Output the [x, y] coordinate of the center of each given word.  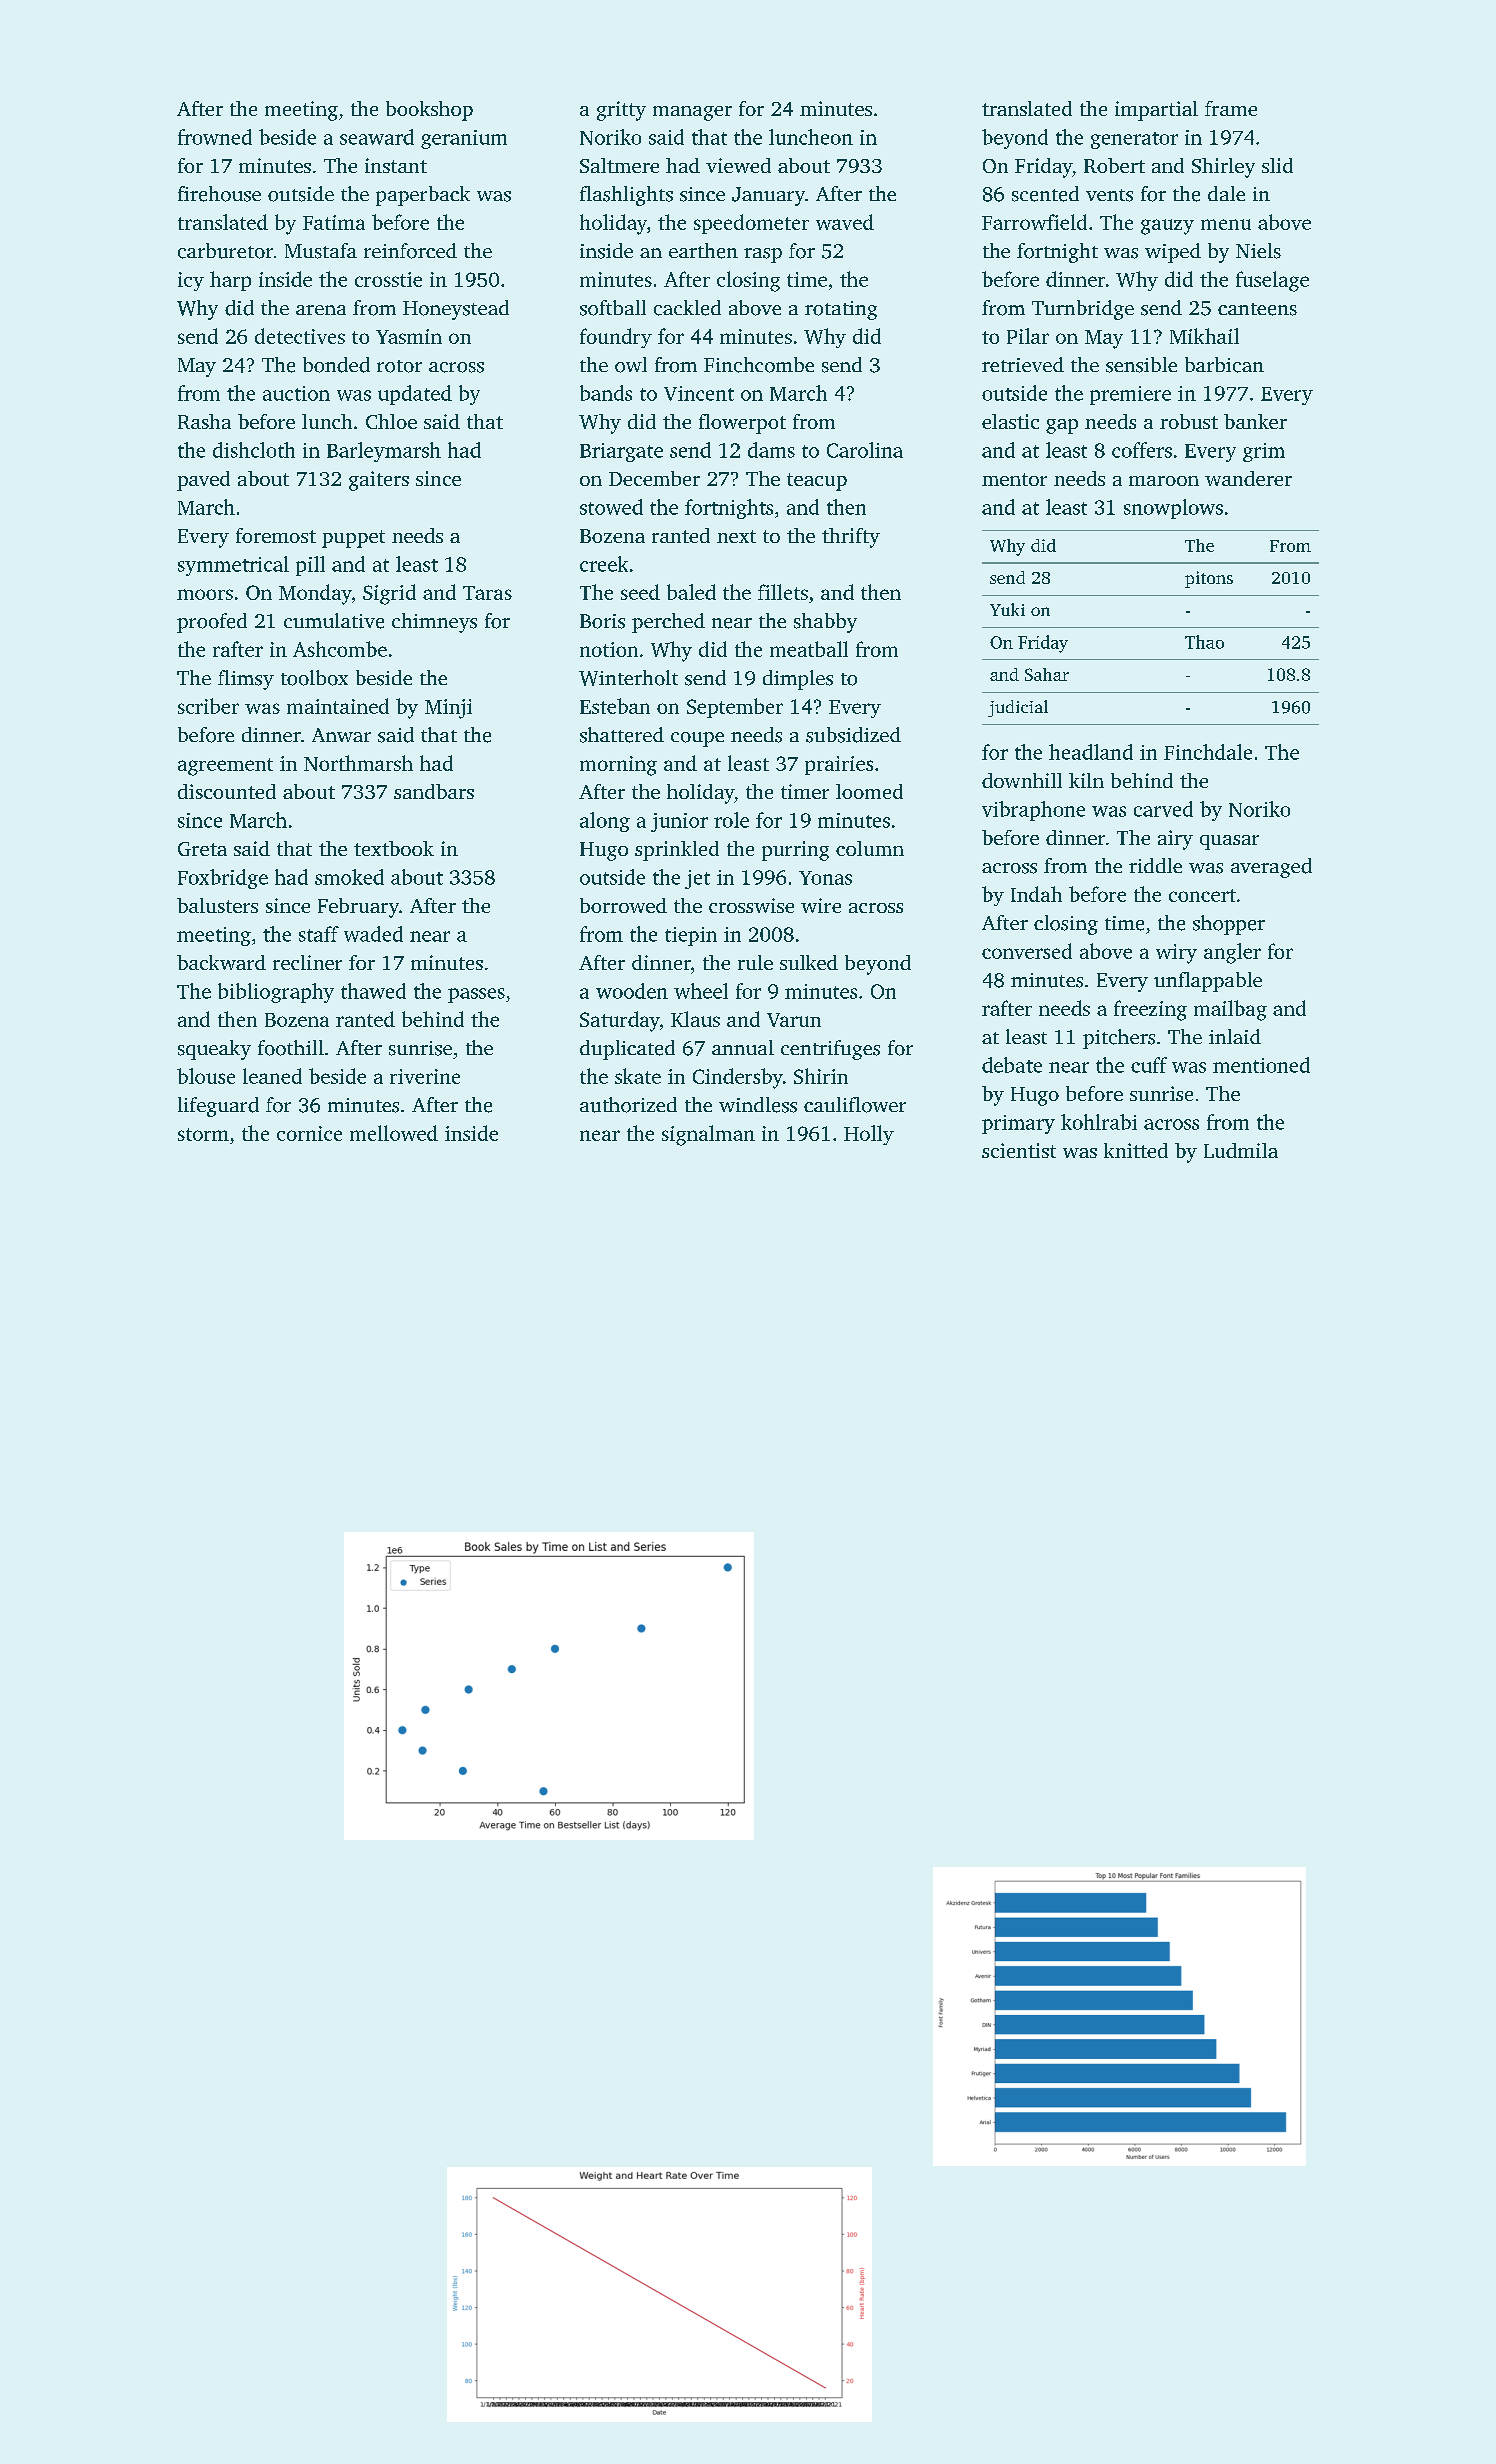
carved [1163, 809]
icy [191, 281]
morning [618, 766]
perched [668, 623]
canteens [1257, 309]
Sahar [1047, 674]
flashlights [626, 196]
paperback [423, 196]
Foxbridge [223, 879]
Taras [487, 593]
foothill [291, 1048]
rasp [763, 255]
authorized [628, 1105]
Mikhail [1204, 336]
